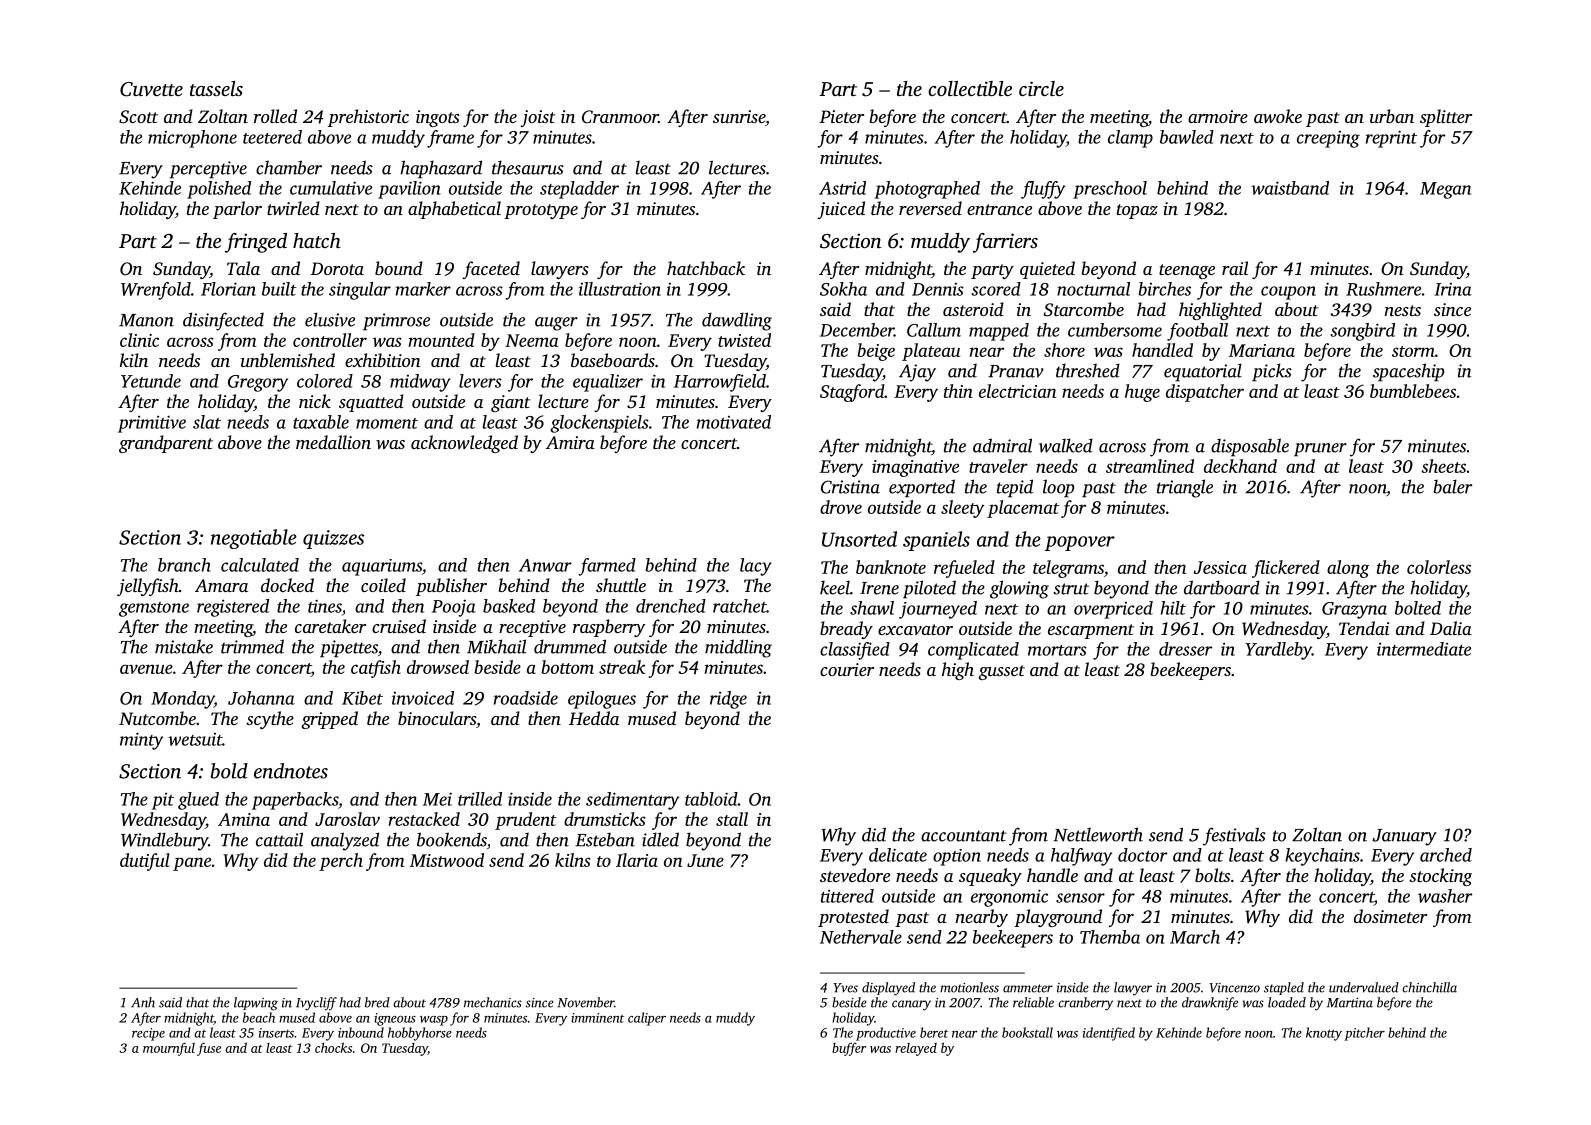 The image size is (1591, 1125). I want to click on festivals, so click(1234, 836).
